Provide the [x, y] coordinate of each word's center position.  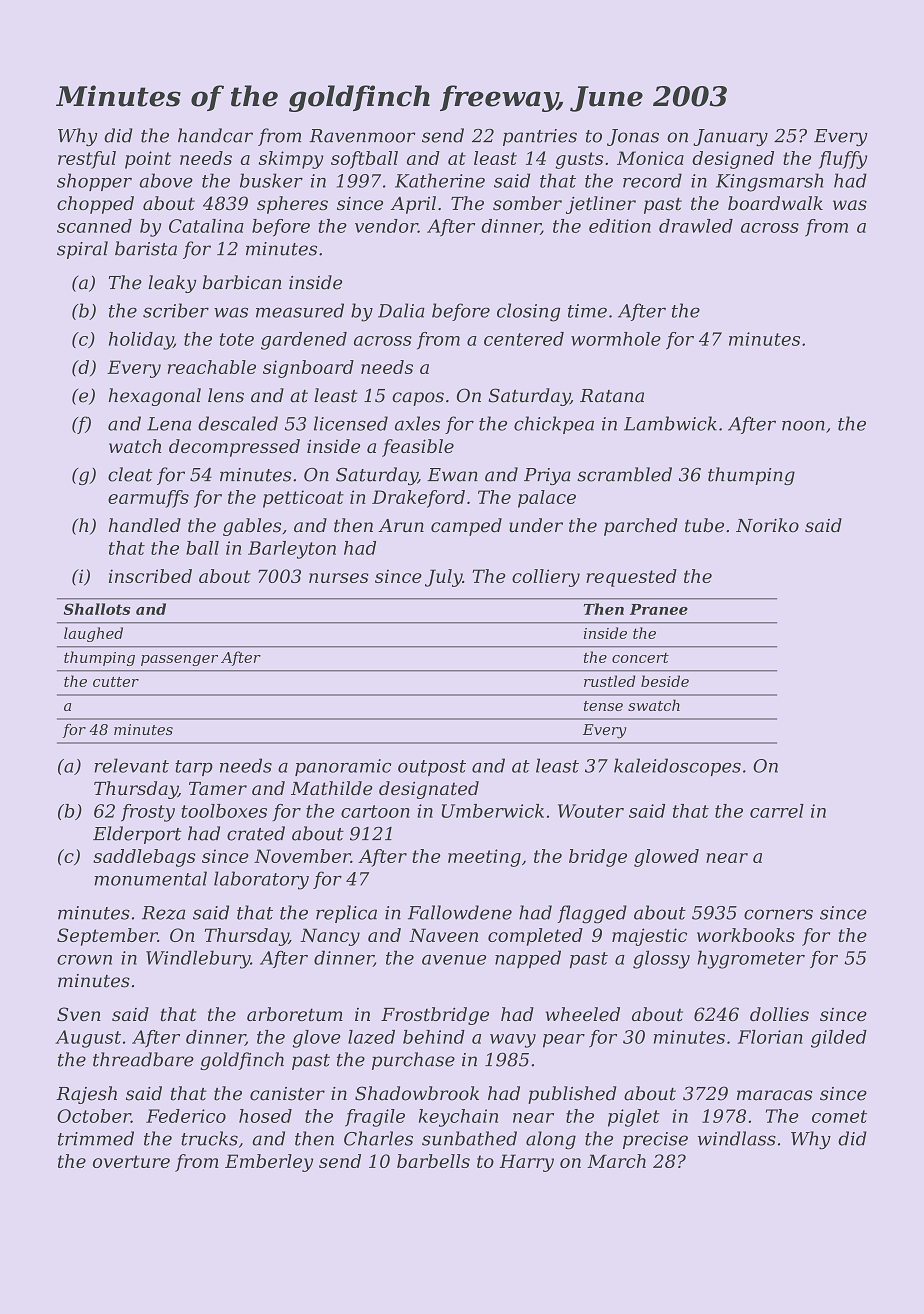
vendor [386, 226]
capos [418, 399]
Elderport [137, 835]
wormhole [616, 339]
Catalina [206, 226]
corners [778, 914]
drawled [696, 226]
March [616, 1161]
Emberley [269, 1163]
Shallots [97, 609]
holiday [141, 341]
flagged [592, 914]
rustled [609, 681]
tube [704, 525]
